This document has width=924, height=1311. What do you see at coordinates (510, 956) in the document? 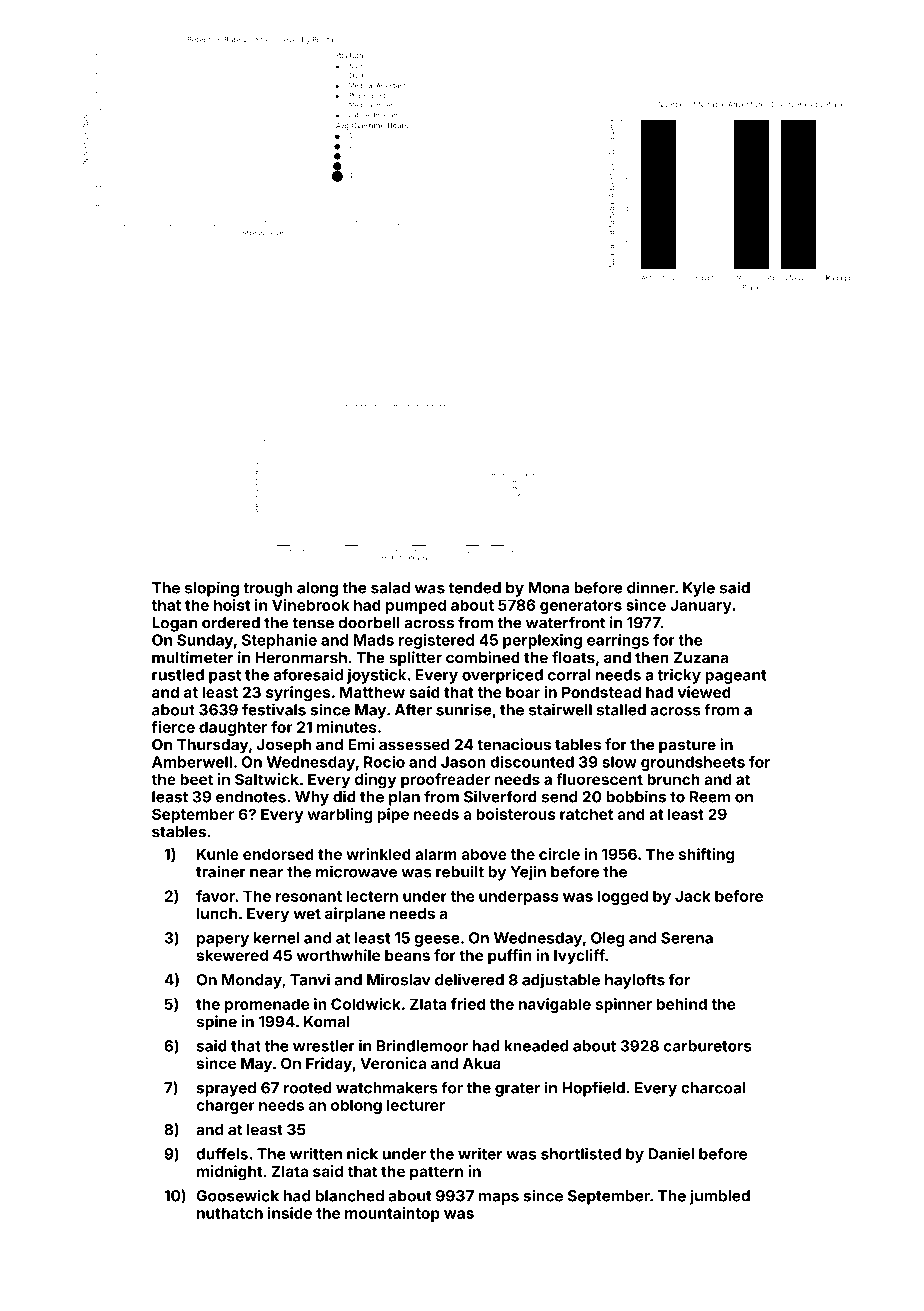
I see `puffin` at bounding box center [510, 956].
